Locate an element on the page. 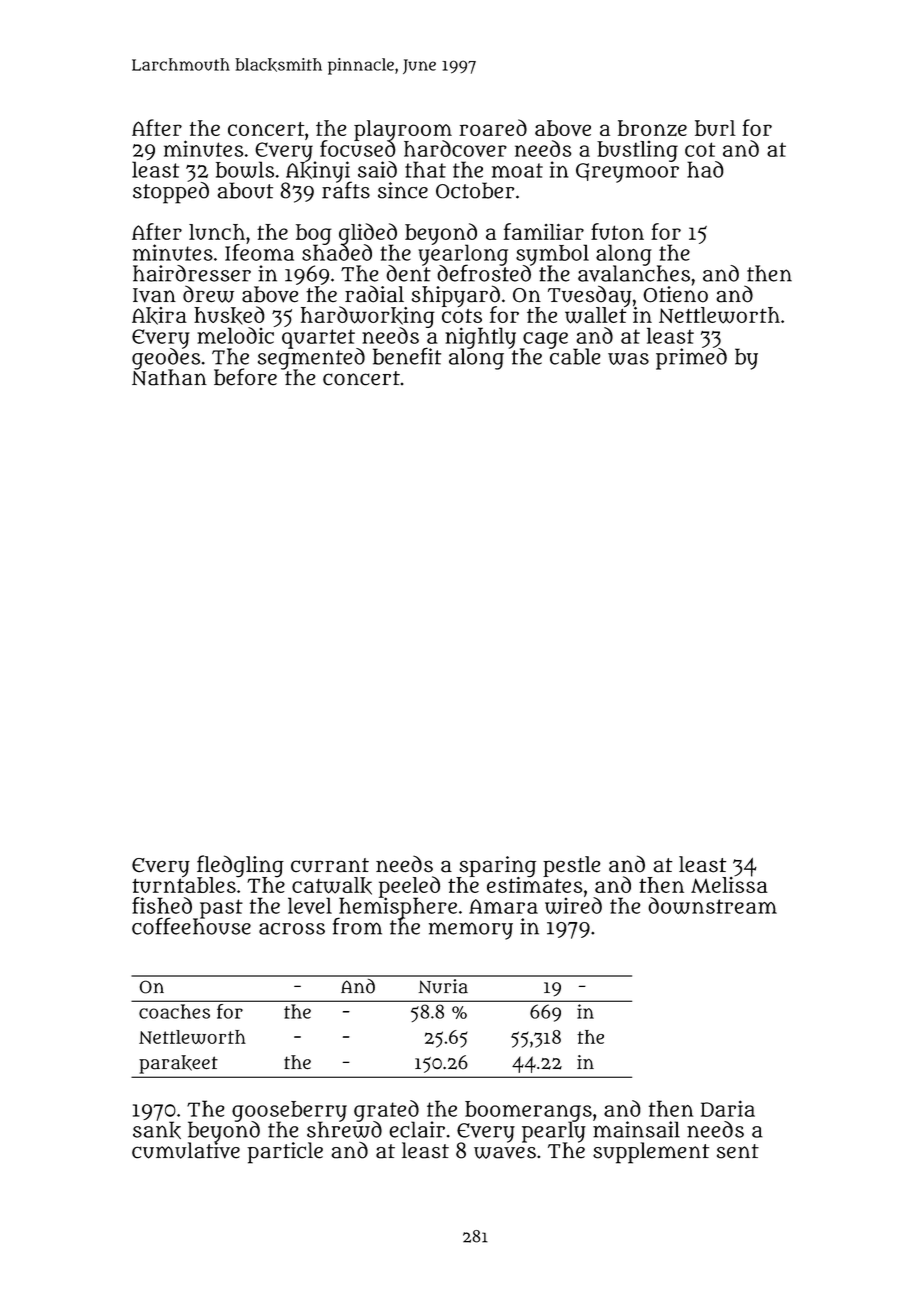 Image resolution: width=924 pixels, height=1314 pixels. particle is located at coordinates (285, 1153).
